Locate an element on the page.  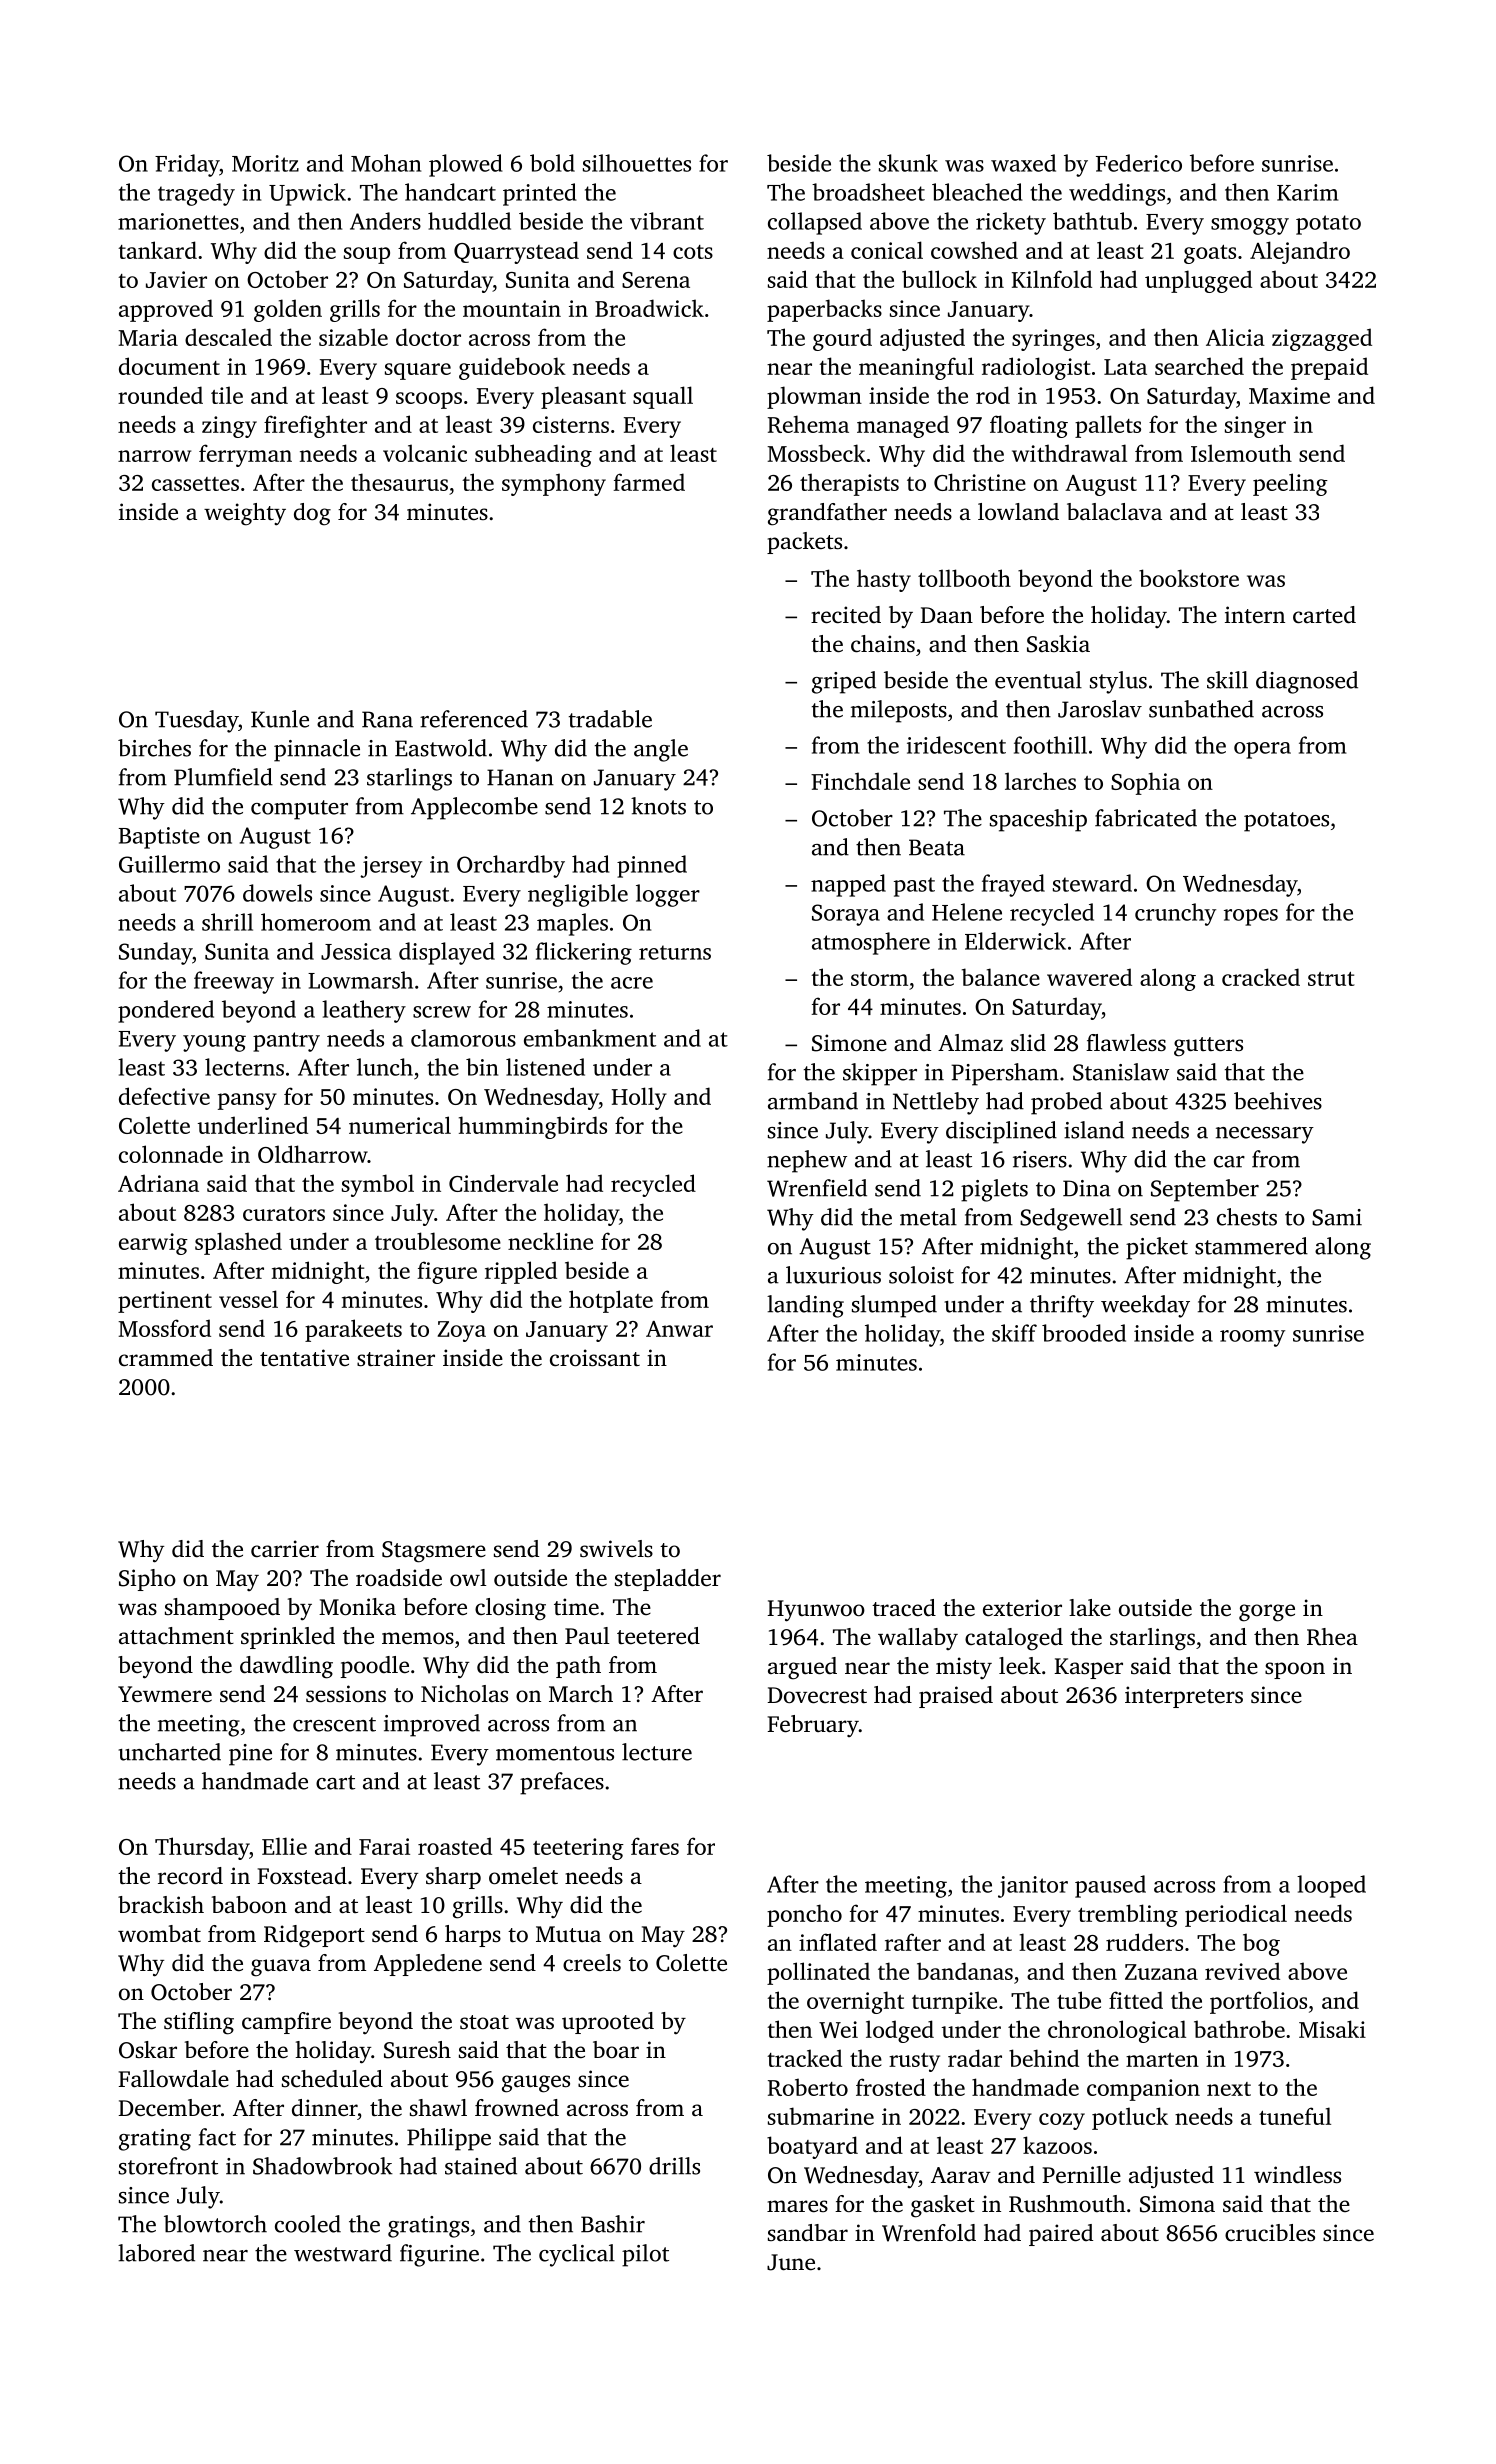
bathtub is located at coordinates (1092, 221).
